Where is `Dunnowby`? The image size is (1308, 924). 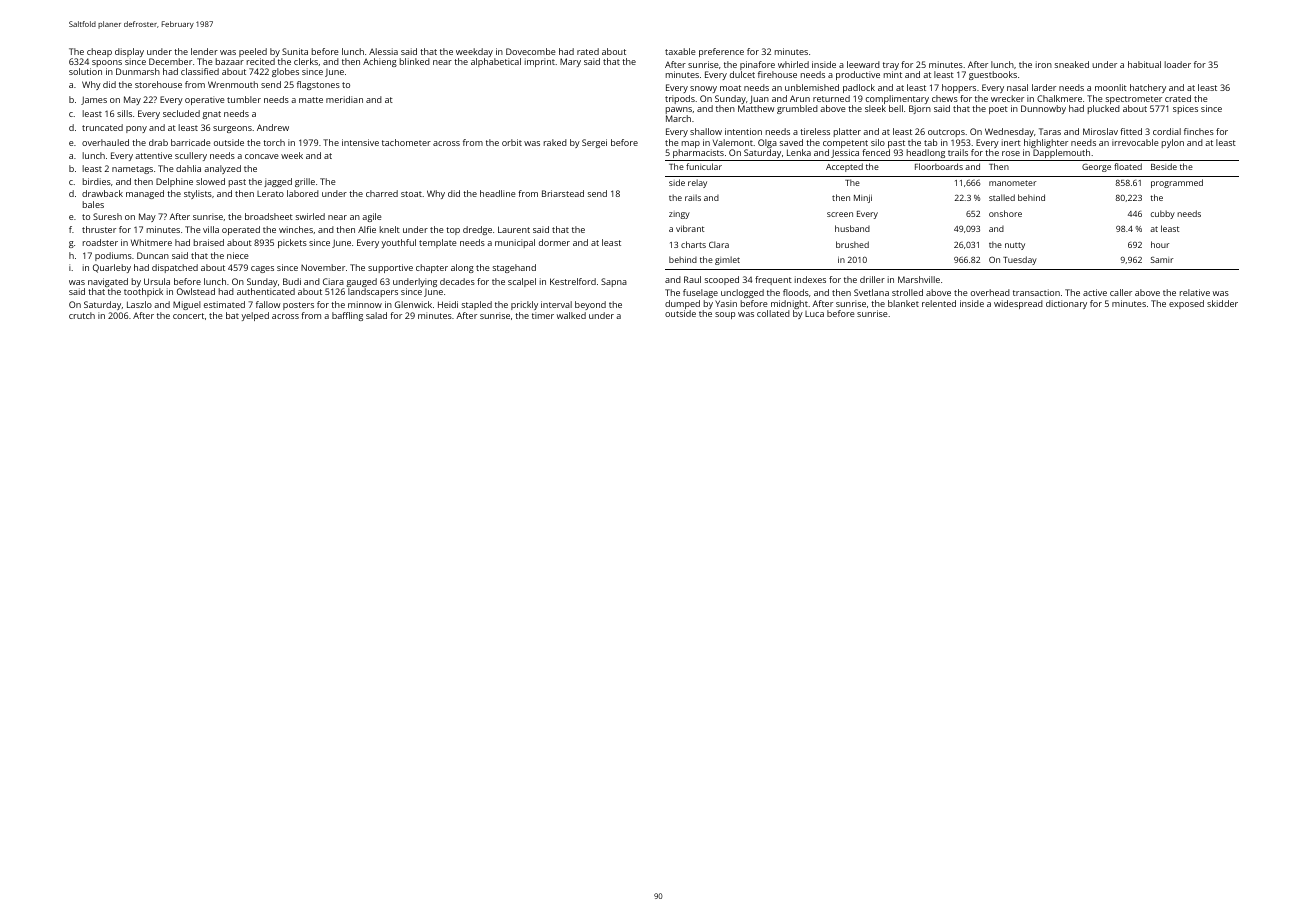 Dunnowby is located at coordinates (1043, 109).
